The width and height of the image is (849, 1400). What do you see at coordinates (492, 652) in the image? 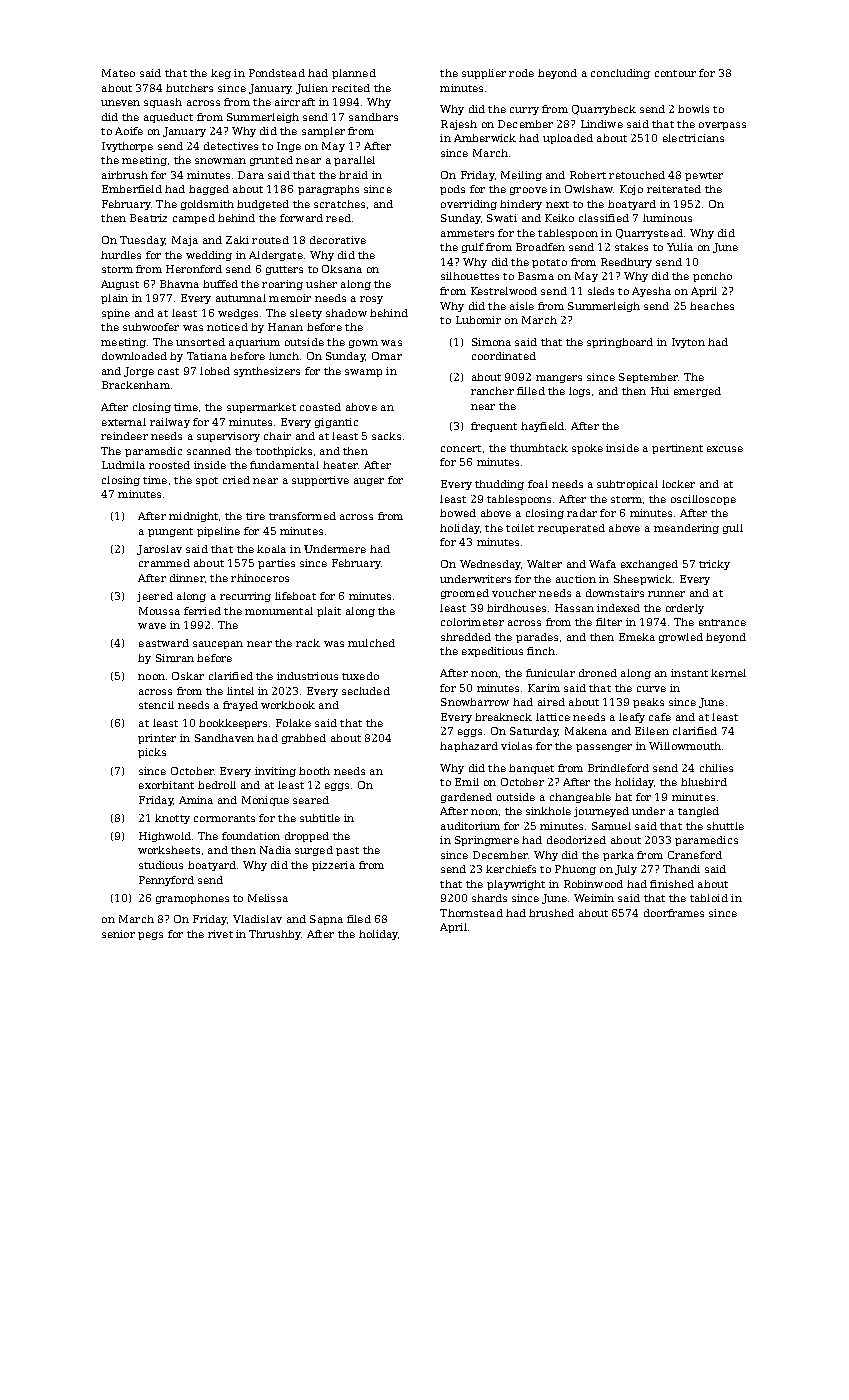
I see `expeditious` at bounding box center [492, 652].
